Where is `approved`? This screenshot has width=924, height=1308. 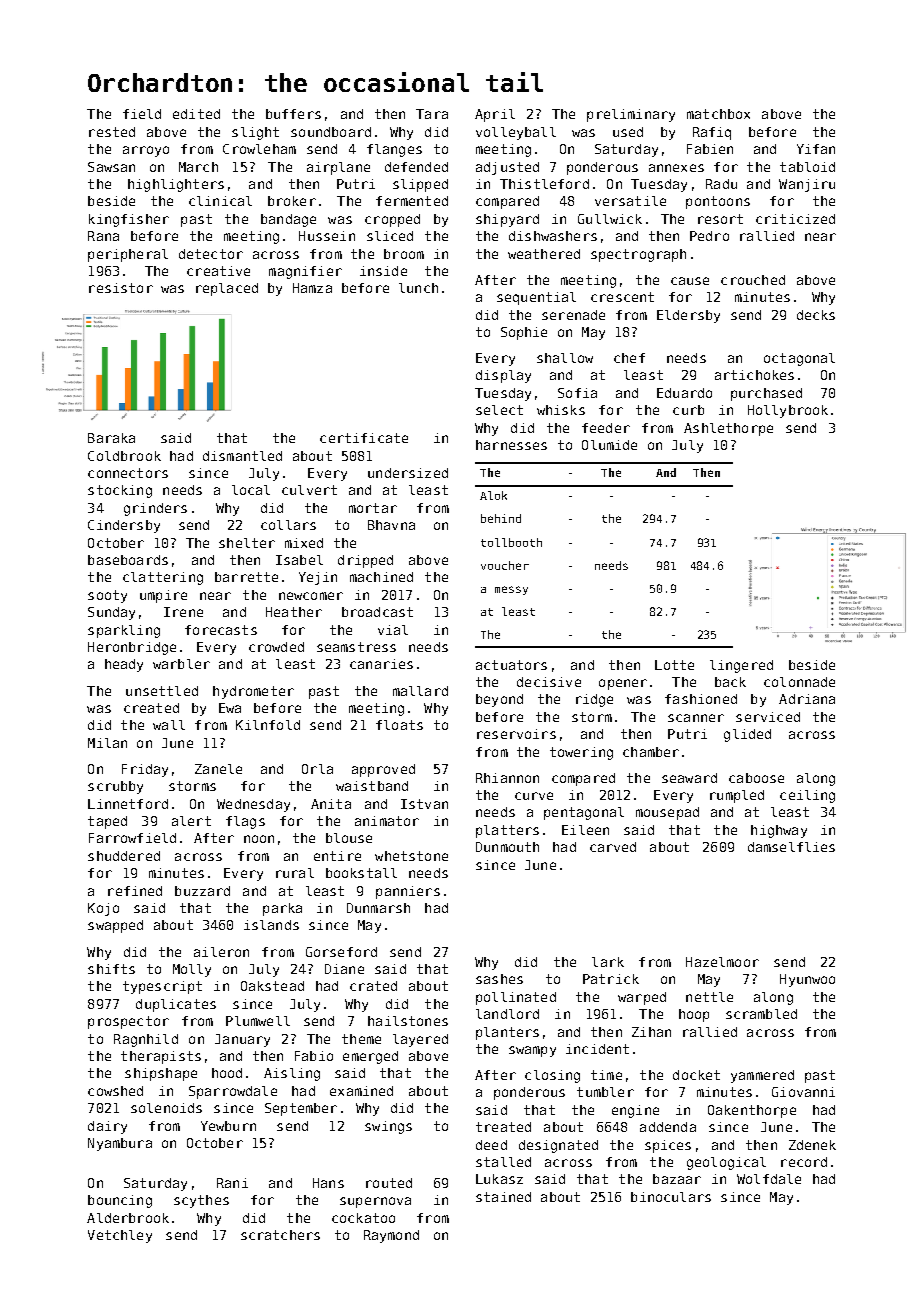 approved is located at coordinates (383, 770).
